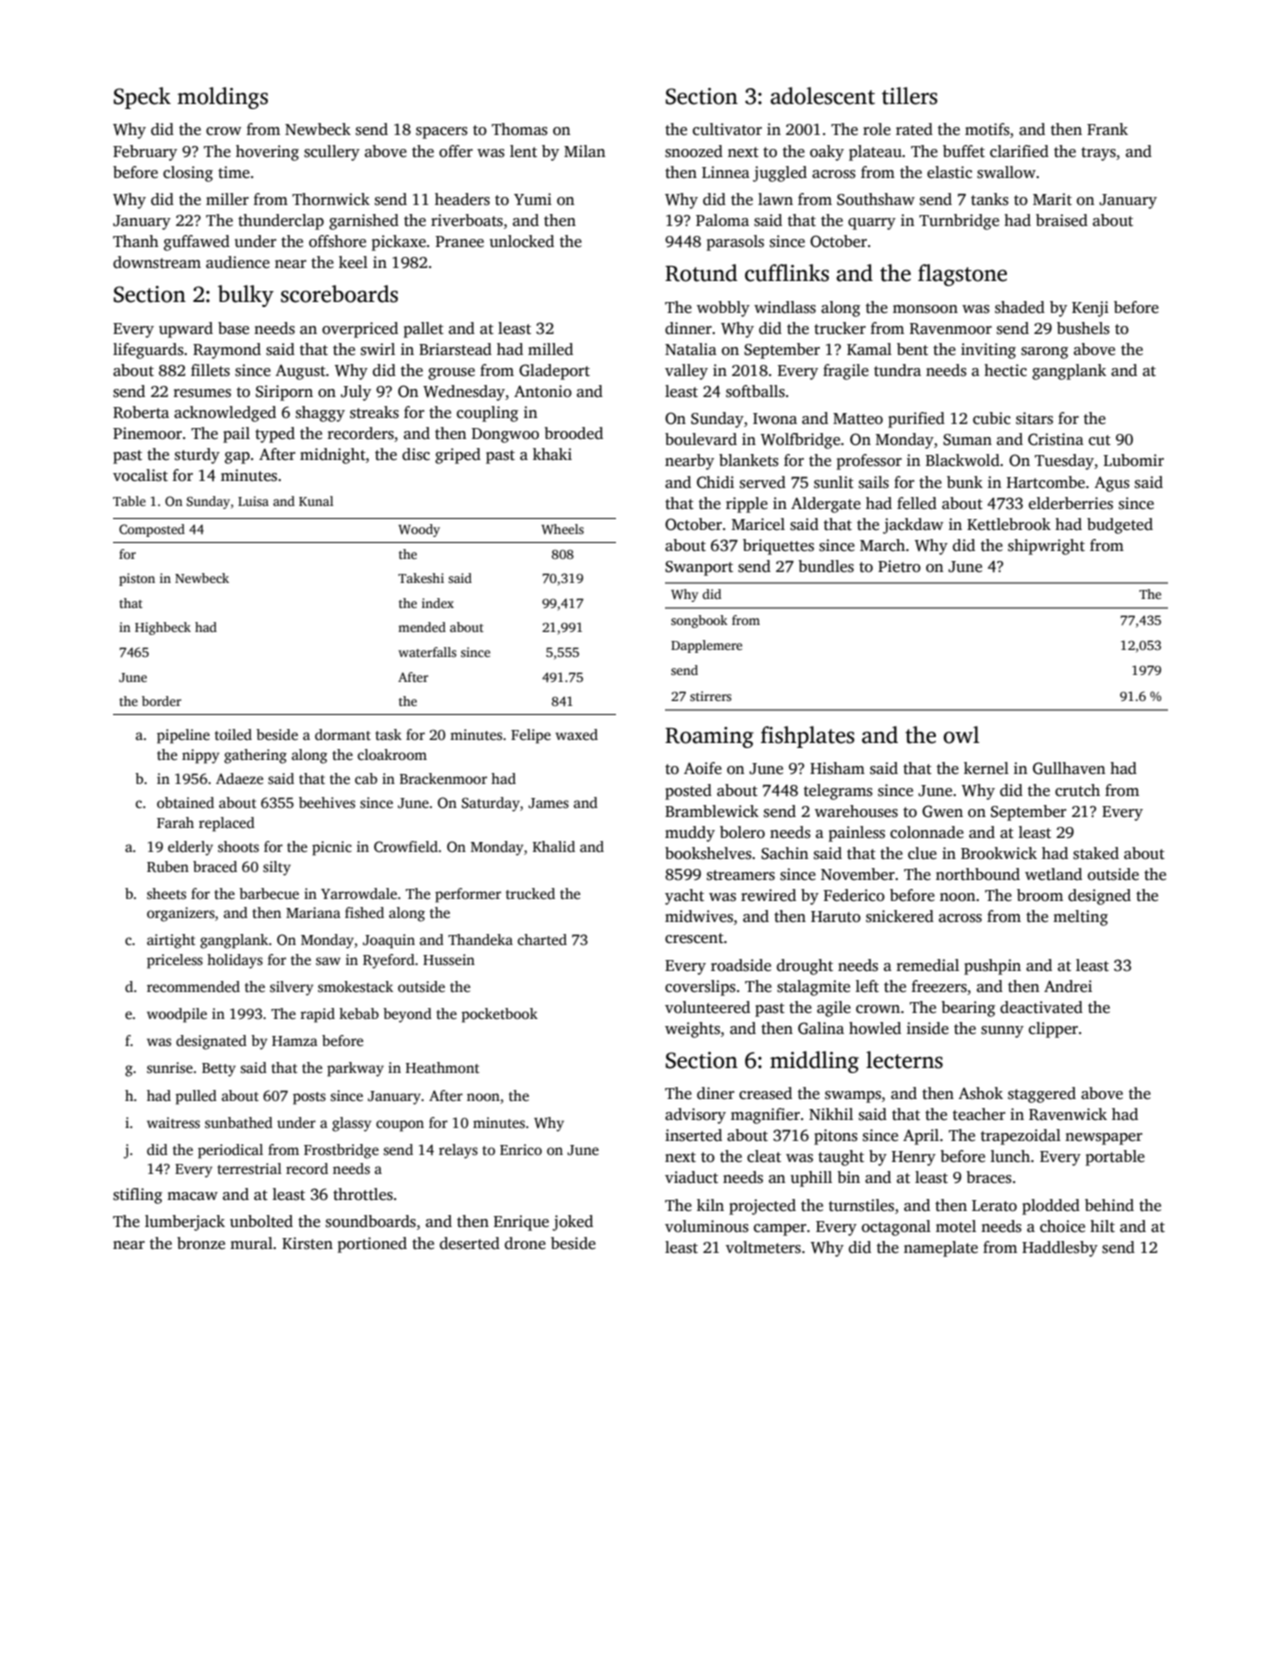 This screenshot has width=1281, height=1658. What do you see at coordinates (562, 529) in the screenshot?
I see `Wheels` at bounding box center [562, 529].
